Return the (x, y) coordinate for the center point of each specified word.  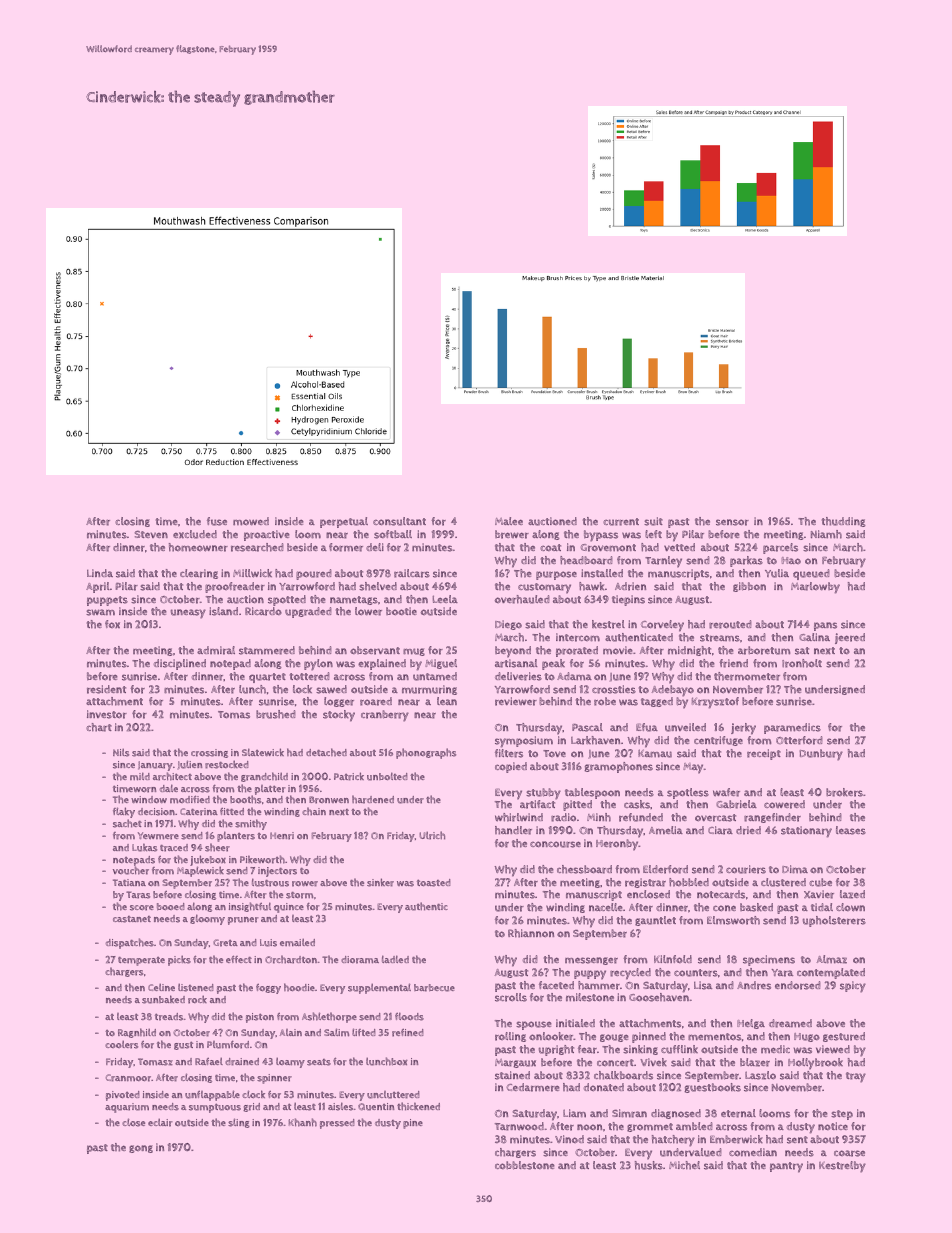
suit (653, 521)
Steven (151, 534)
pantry (786, 1167)
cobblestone (525, 1165)
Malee (509, 521)
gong (141, 1149)
